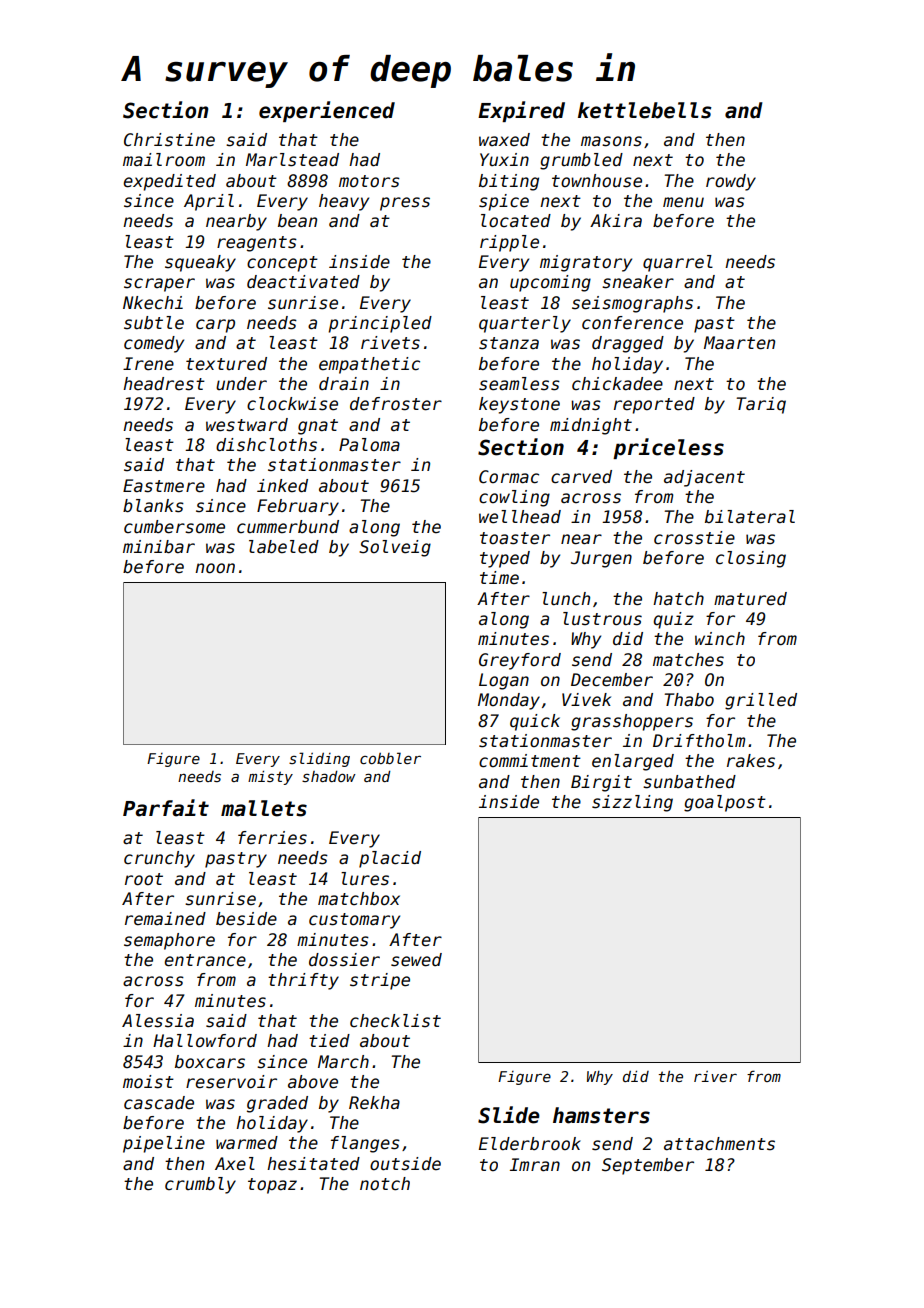  What do you see at coordinates (521, 111) in the screenshot?
I see `Expired` at bounding box center [521, 111].
